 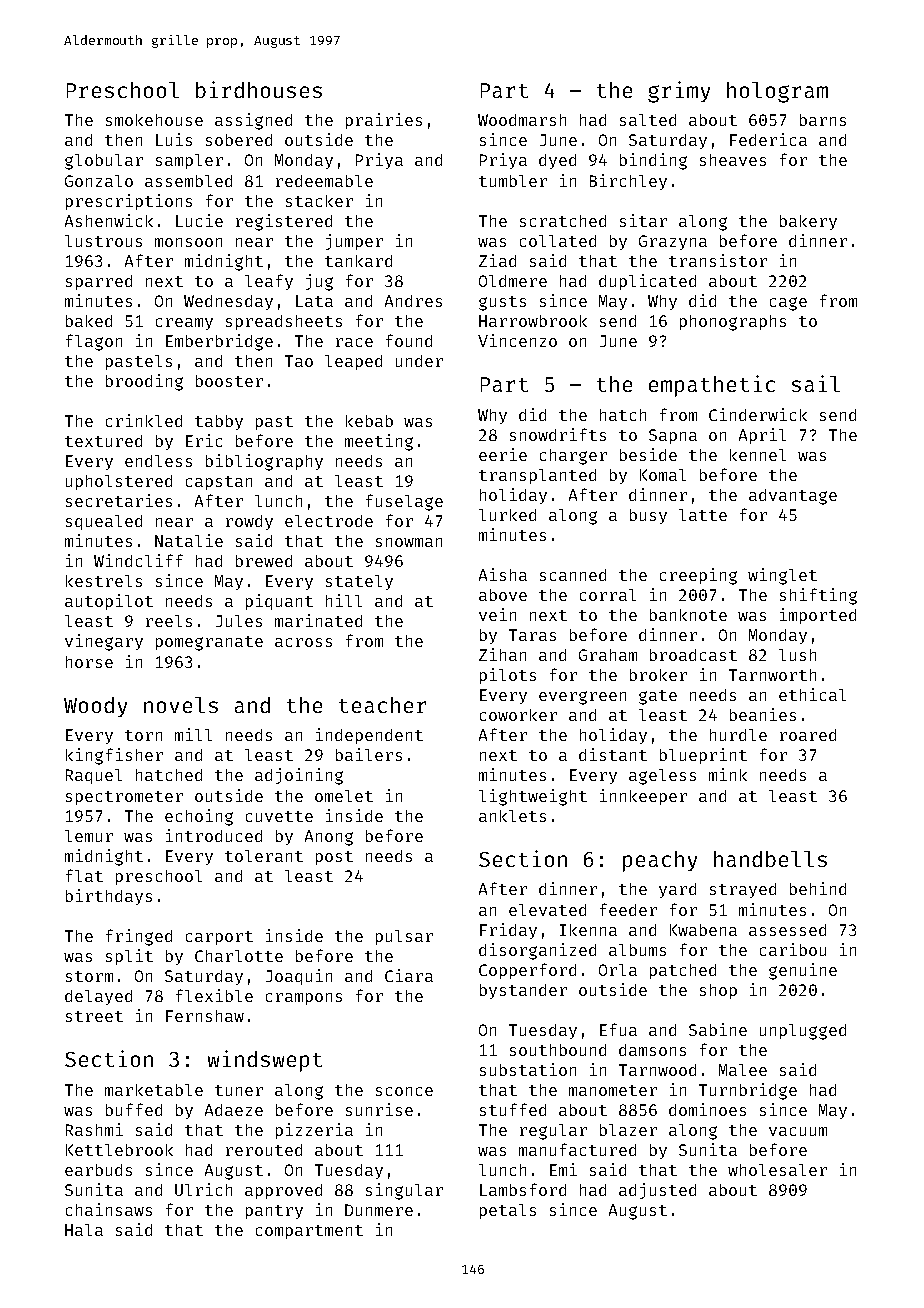 What do you see at coordinates (409, 975) in the screenshot?
I see `Ciara` at bounding box center [409, 975].
